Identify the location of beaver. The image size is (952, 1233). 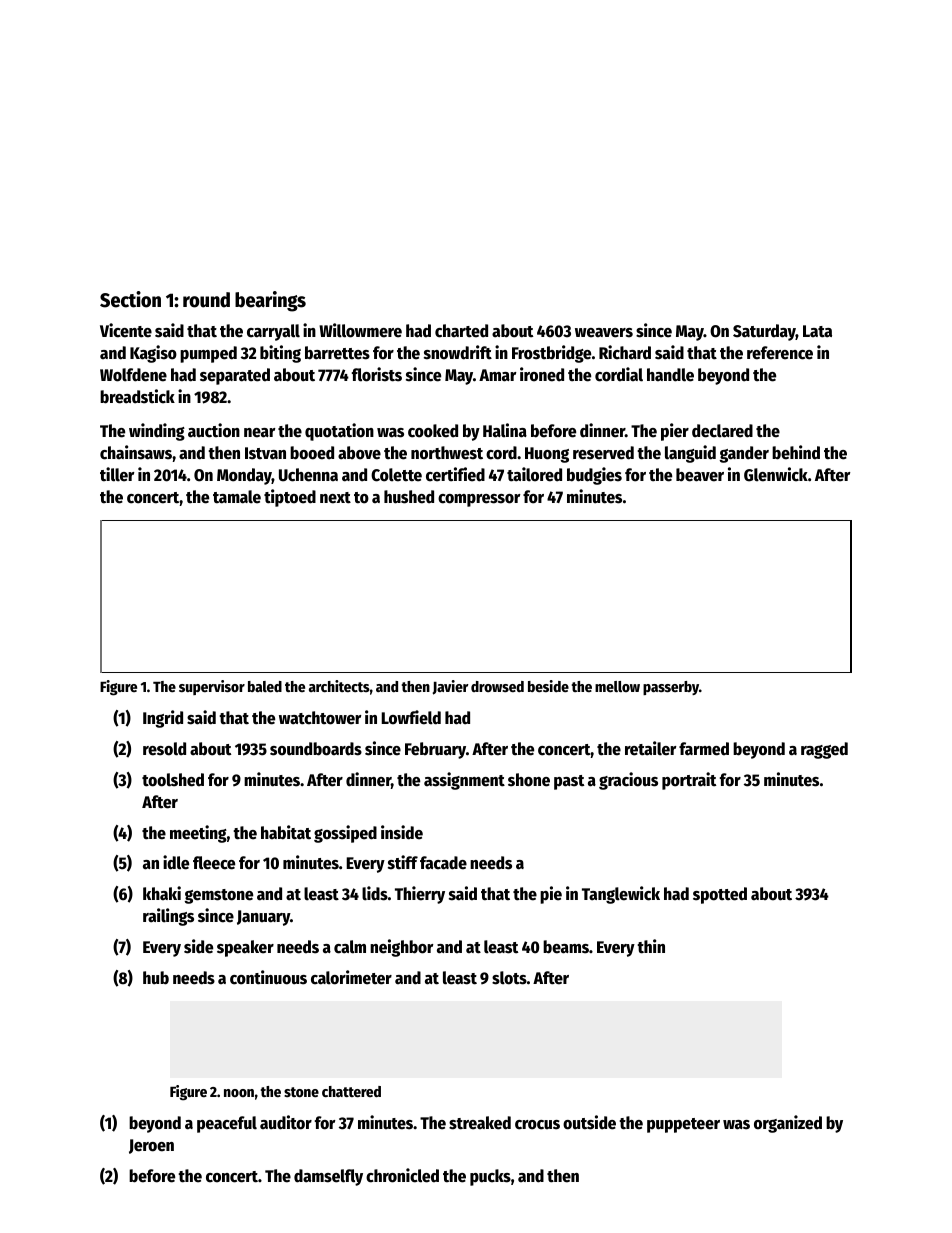
(700, 475).
